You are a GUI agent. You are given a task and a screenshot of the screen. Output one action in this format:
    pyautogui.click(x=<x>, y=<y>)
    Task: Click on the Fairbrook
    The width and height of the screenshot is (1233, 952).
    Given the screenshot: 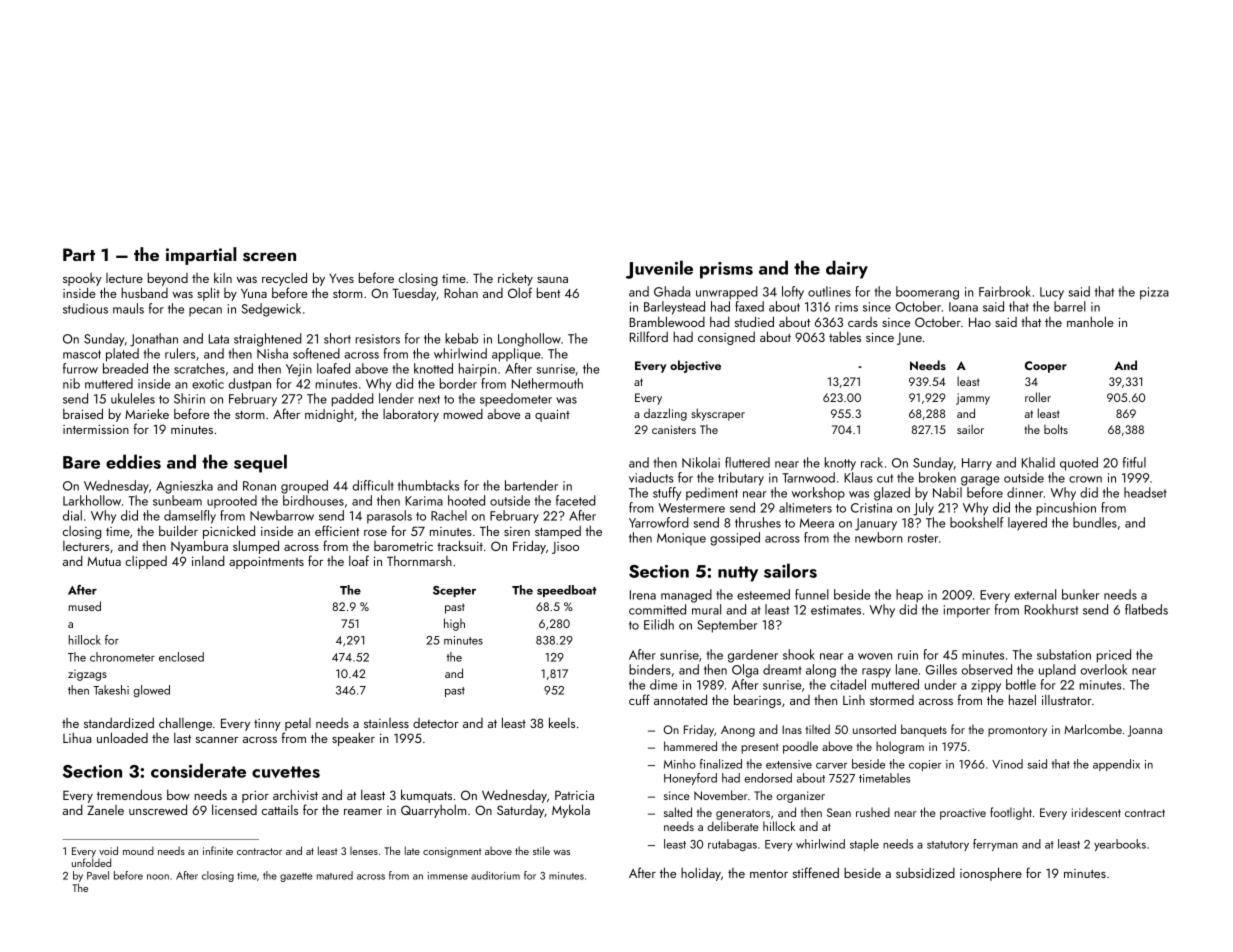 What is the action you would take?
    pyautogui.click(x=1005, y=291)
